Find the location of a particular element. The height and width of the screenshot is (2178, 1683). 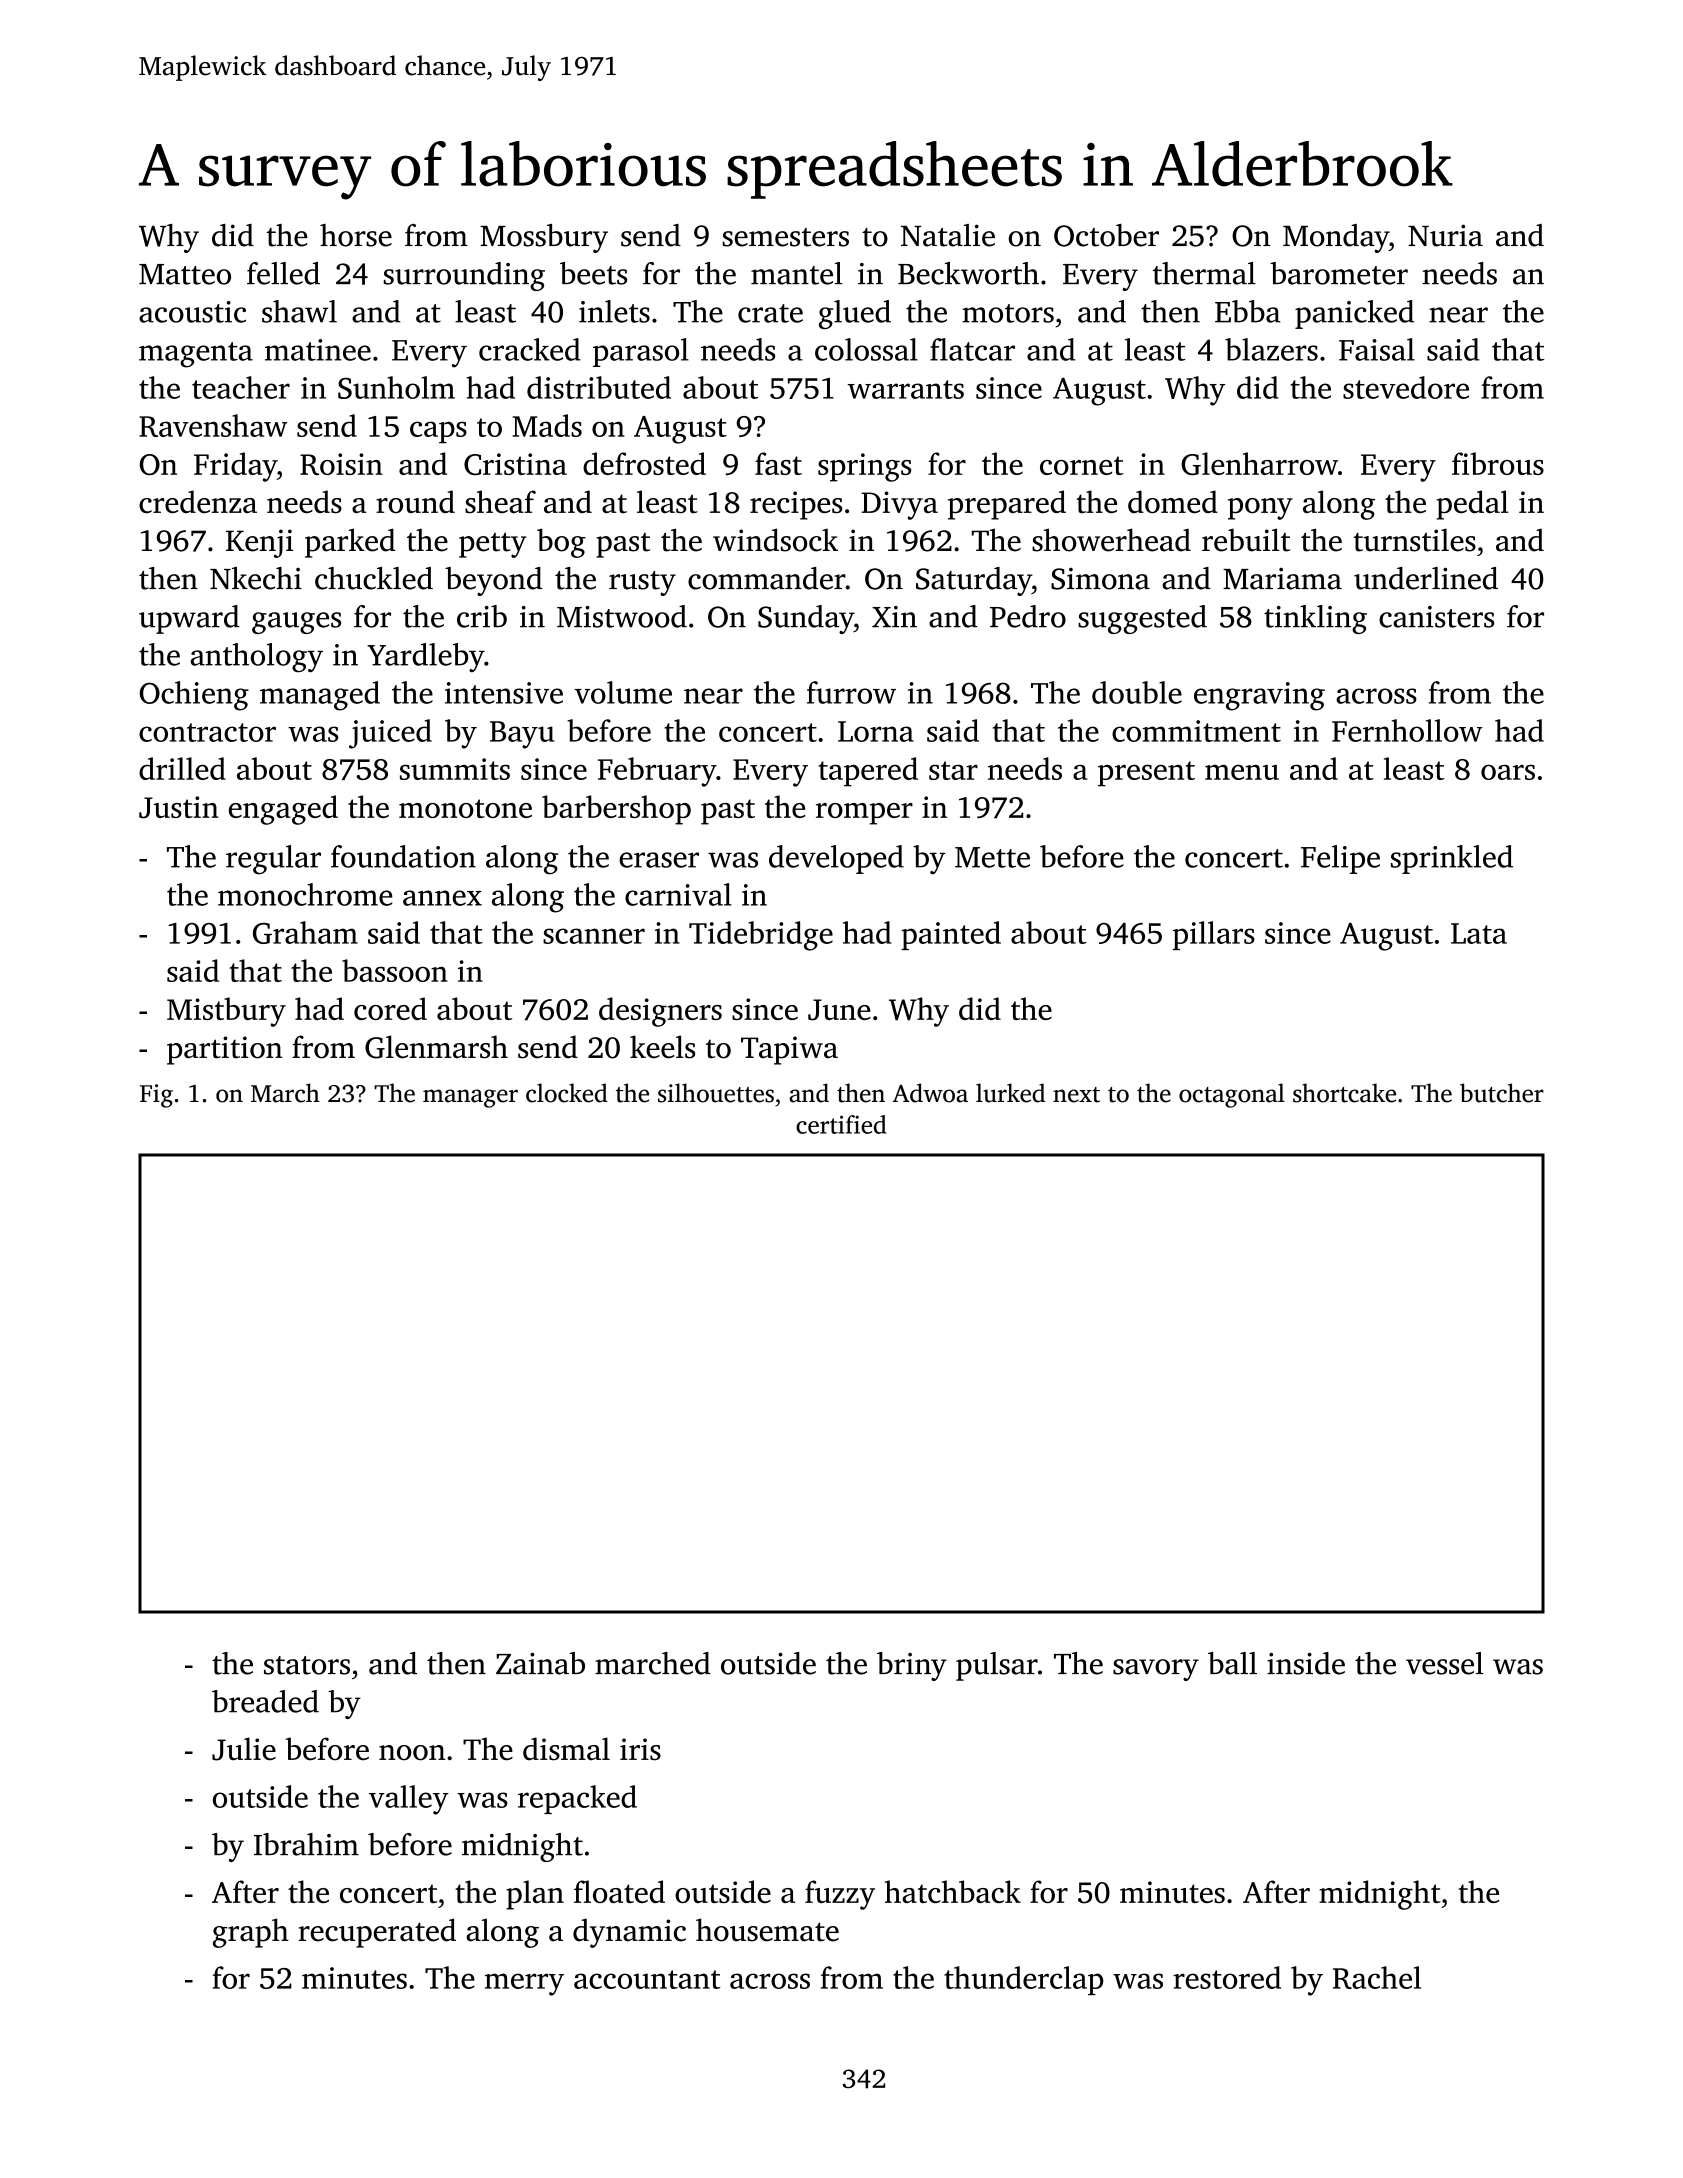

butcher is located at coordinates (1502, 1093).
